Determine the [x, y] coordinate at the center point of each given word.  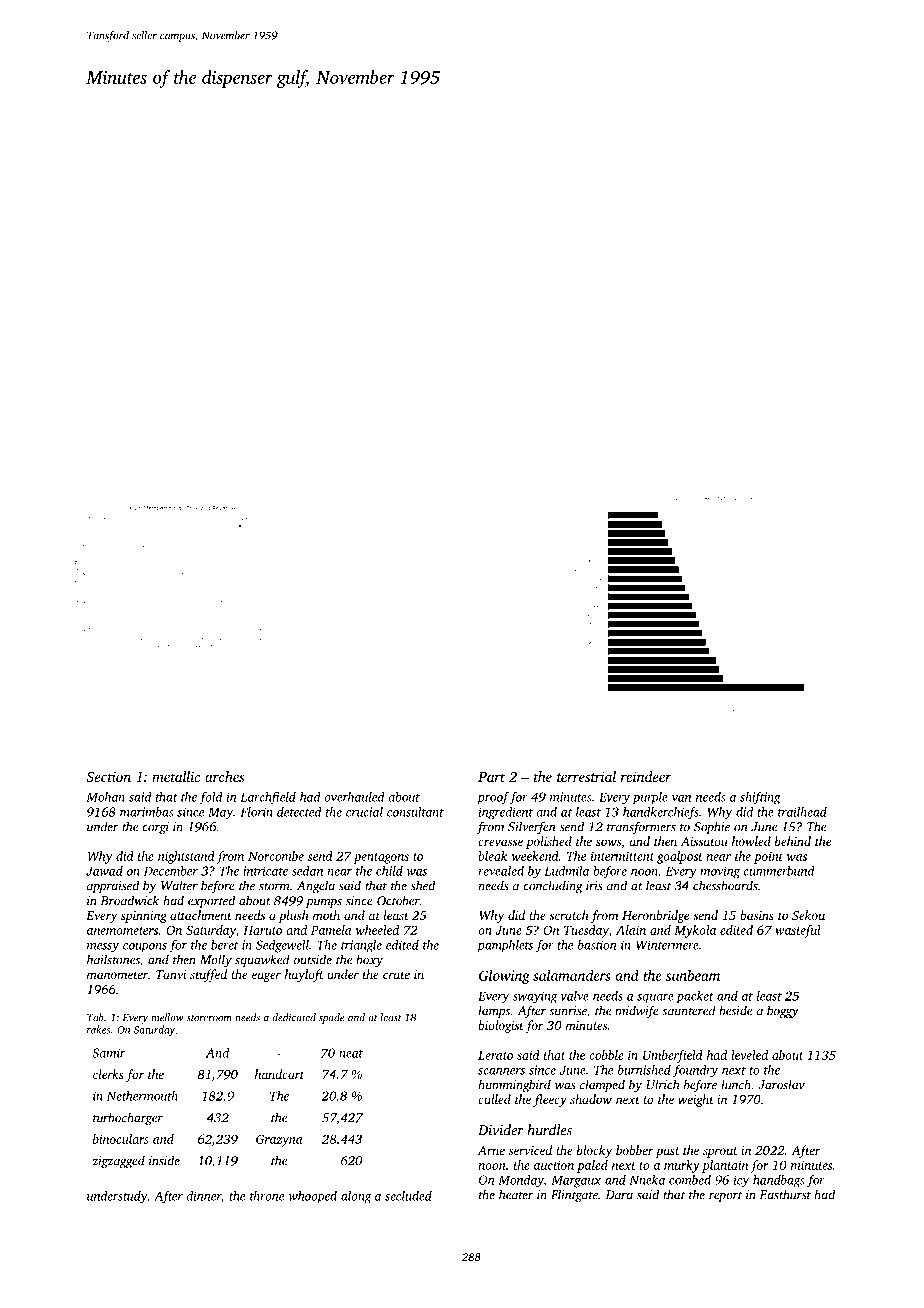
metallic [176, 776]
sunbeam [693, 975]
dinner [203, 1196]
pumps [324, 903]
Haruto [262, 930]
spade [331, 1018]
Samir [109, 1053]
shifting [760, 798]
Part [491, 777]
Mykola [695, 931]
